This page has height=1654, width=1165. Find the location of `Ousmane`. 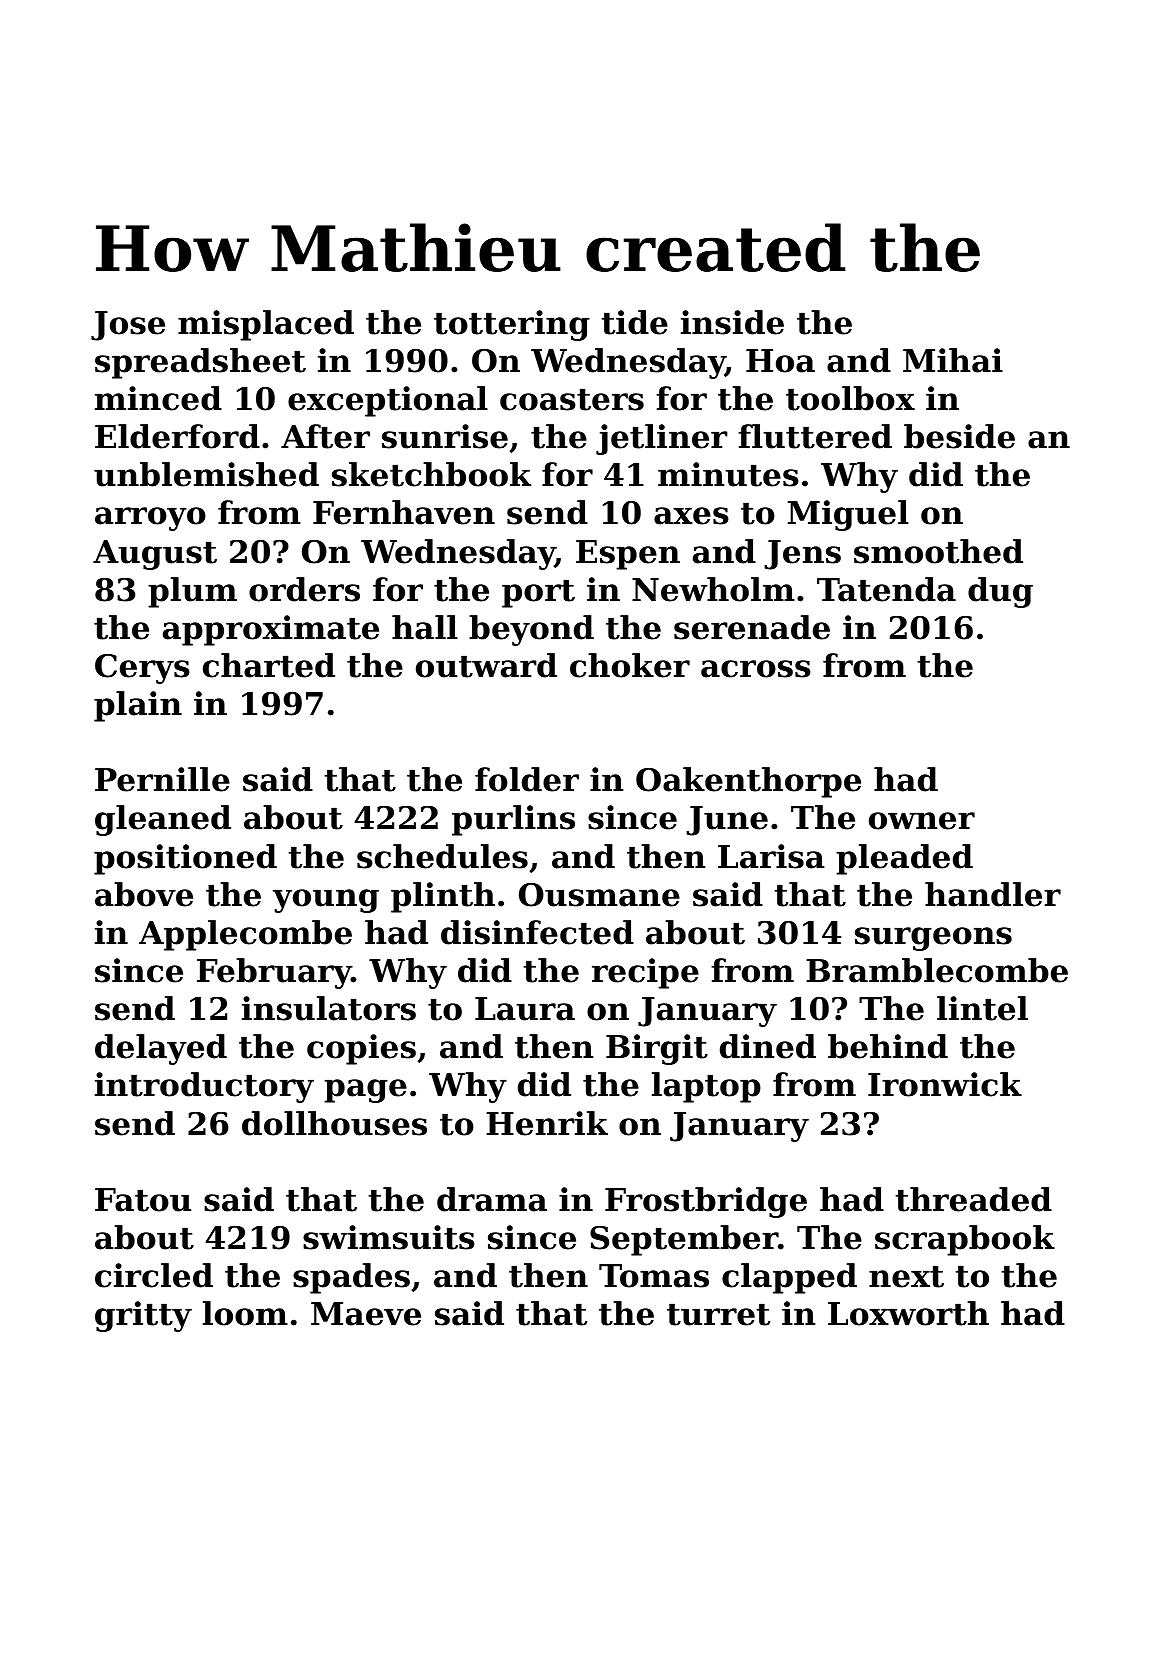

Ousmane is located at coordinates (599, 895).
